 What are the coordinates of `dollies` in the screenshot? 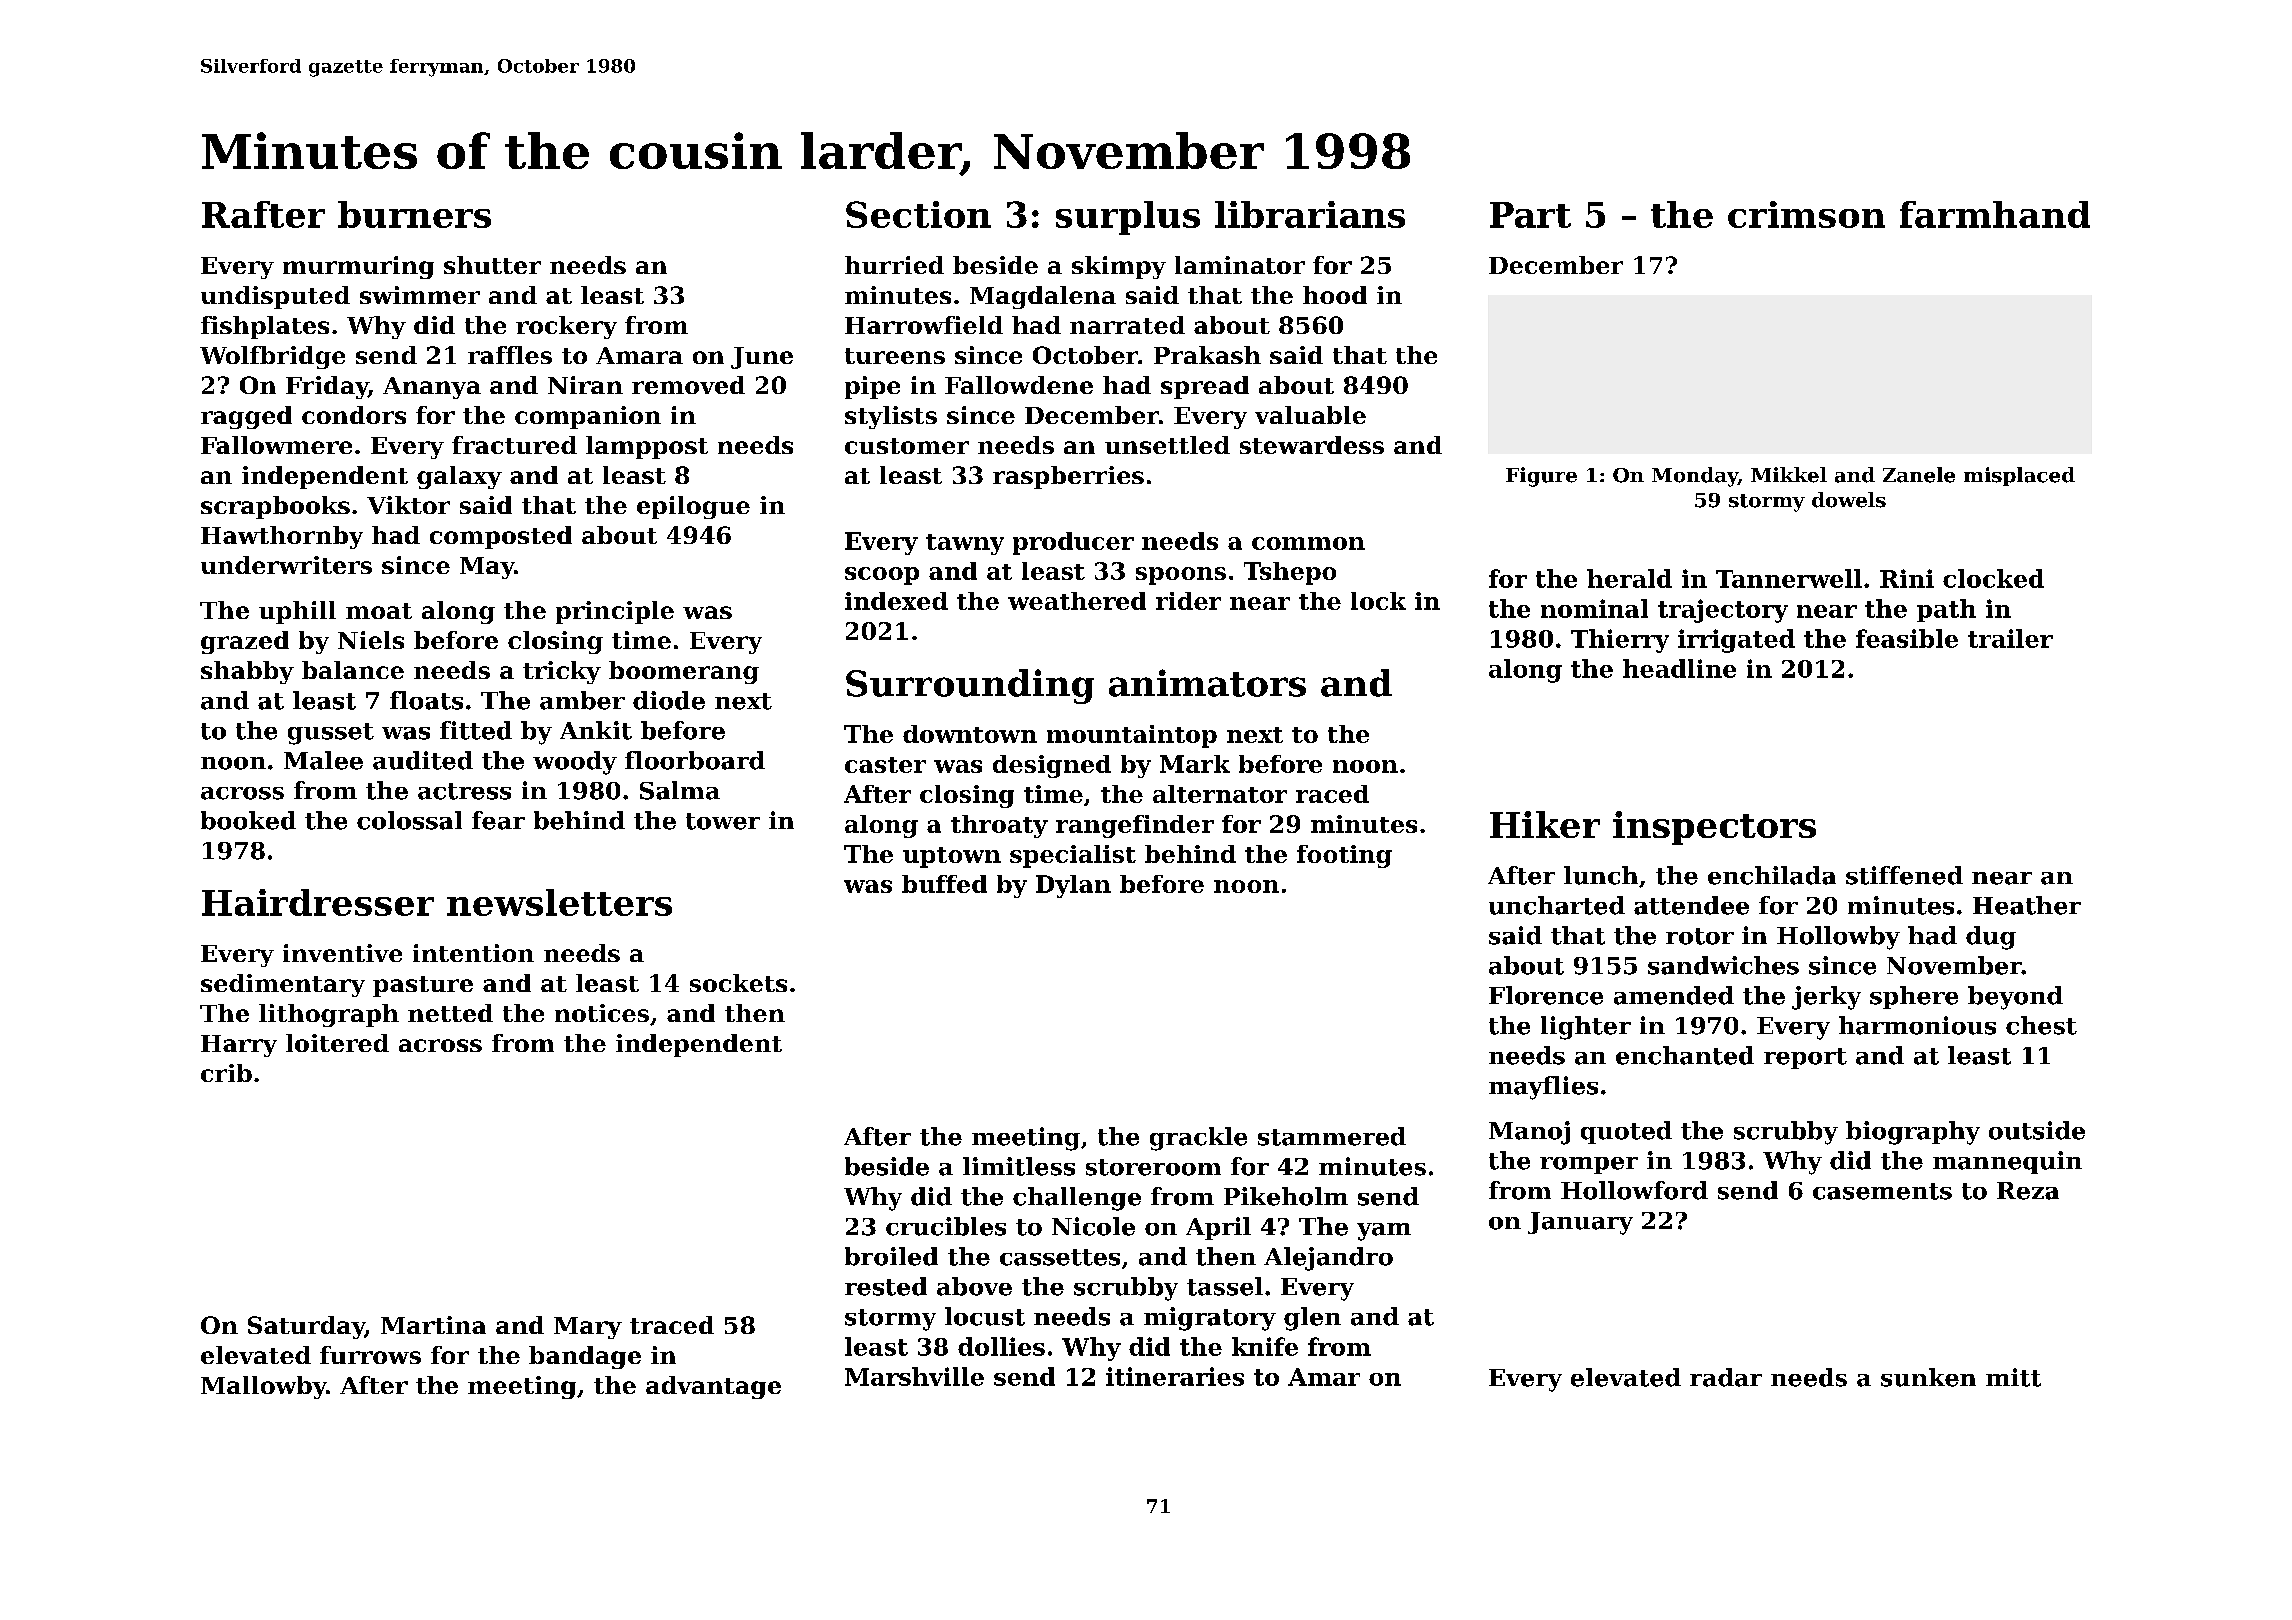 It's located at (1001, 1346).
